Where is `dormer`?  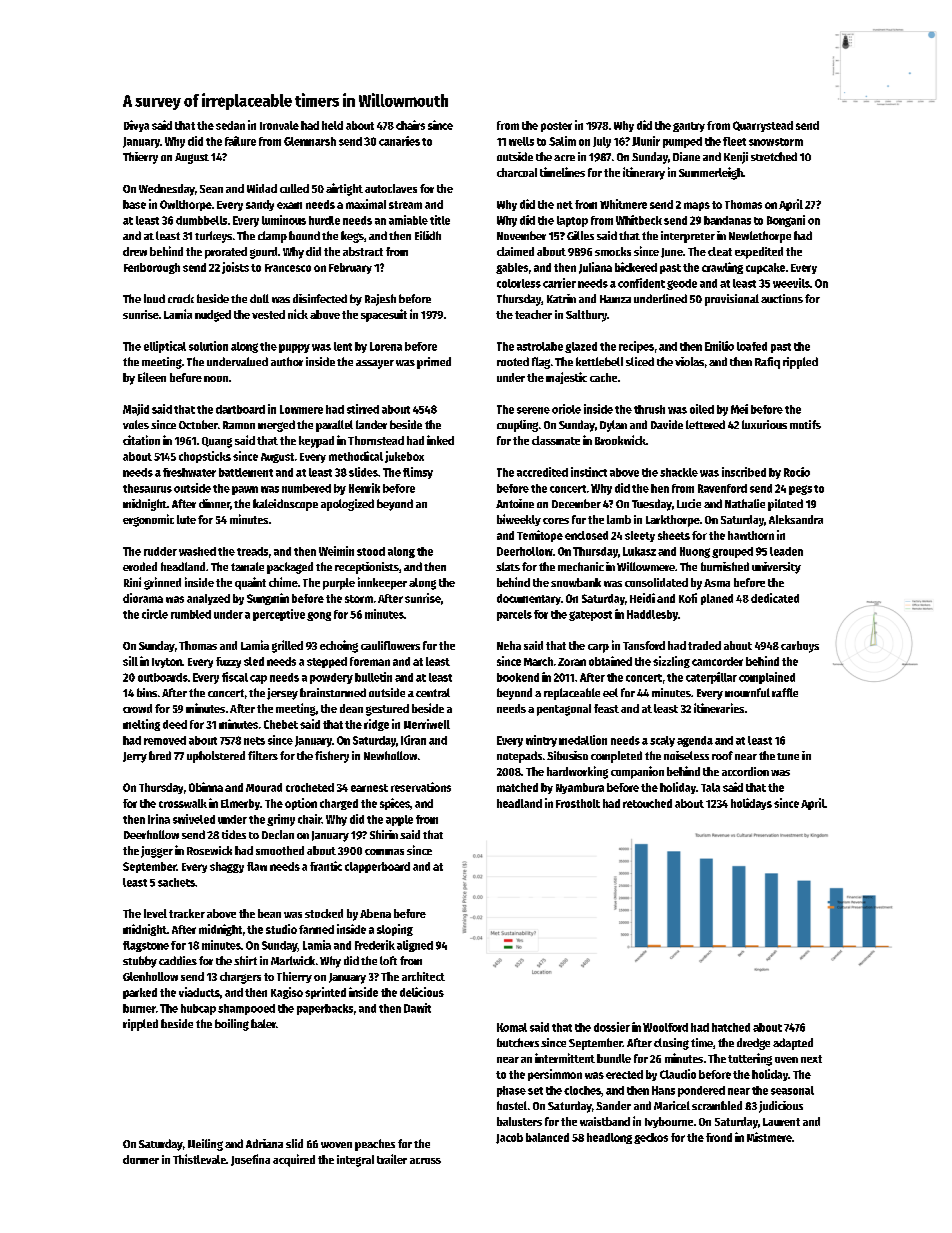 dormer is located at coordinates (141, 1159).
